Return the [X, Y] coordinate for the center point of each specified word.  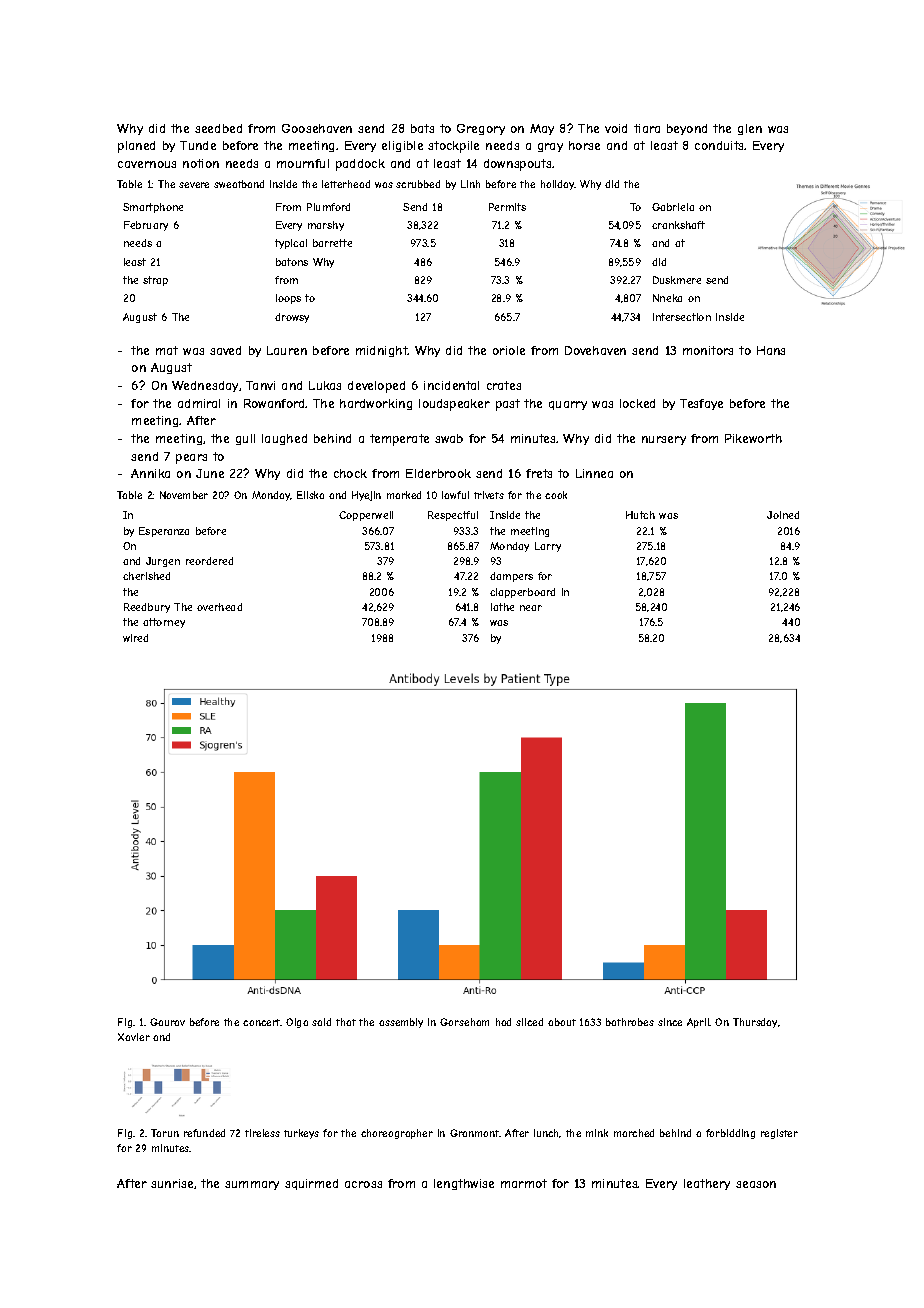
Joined [783, 515]
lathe [502, 607]
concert [262, 1022]
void [616, 128]
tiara [647, 128]
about [562, 1022]
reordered [209, 561]
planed [136, 147]
